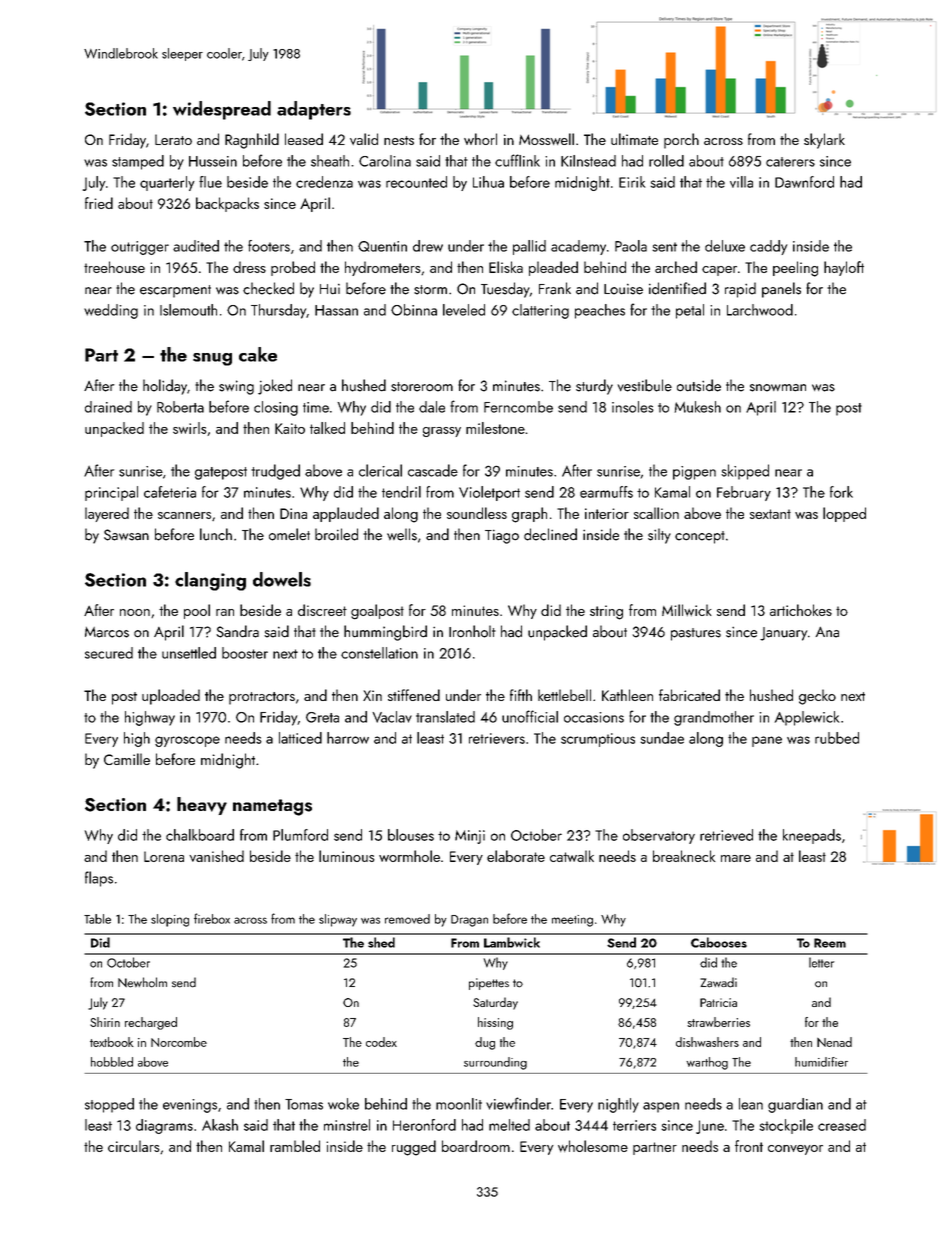 The image size is (952, 1233). Describe the element at coordinates (171, 697) in the document. I see `uploaded` at that location.
